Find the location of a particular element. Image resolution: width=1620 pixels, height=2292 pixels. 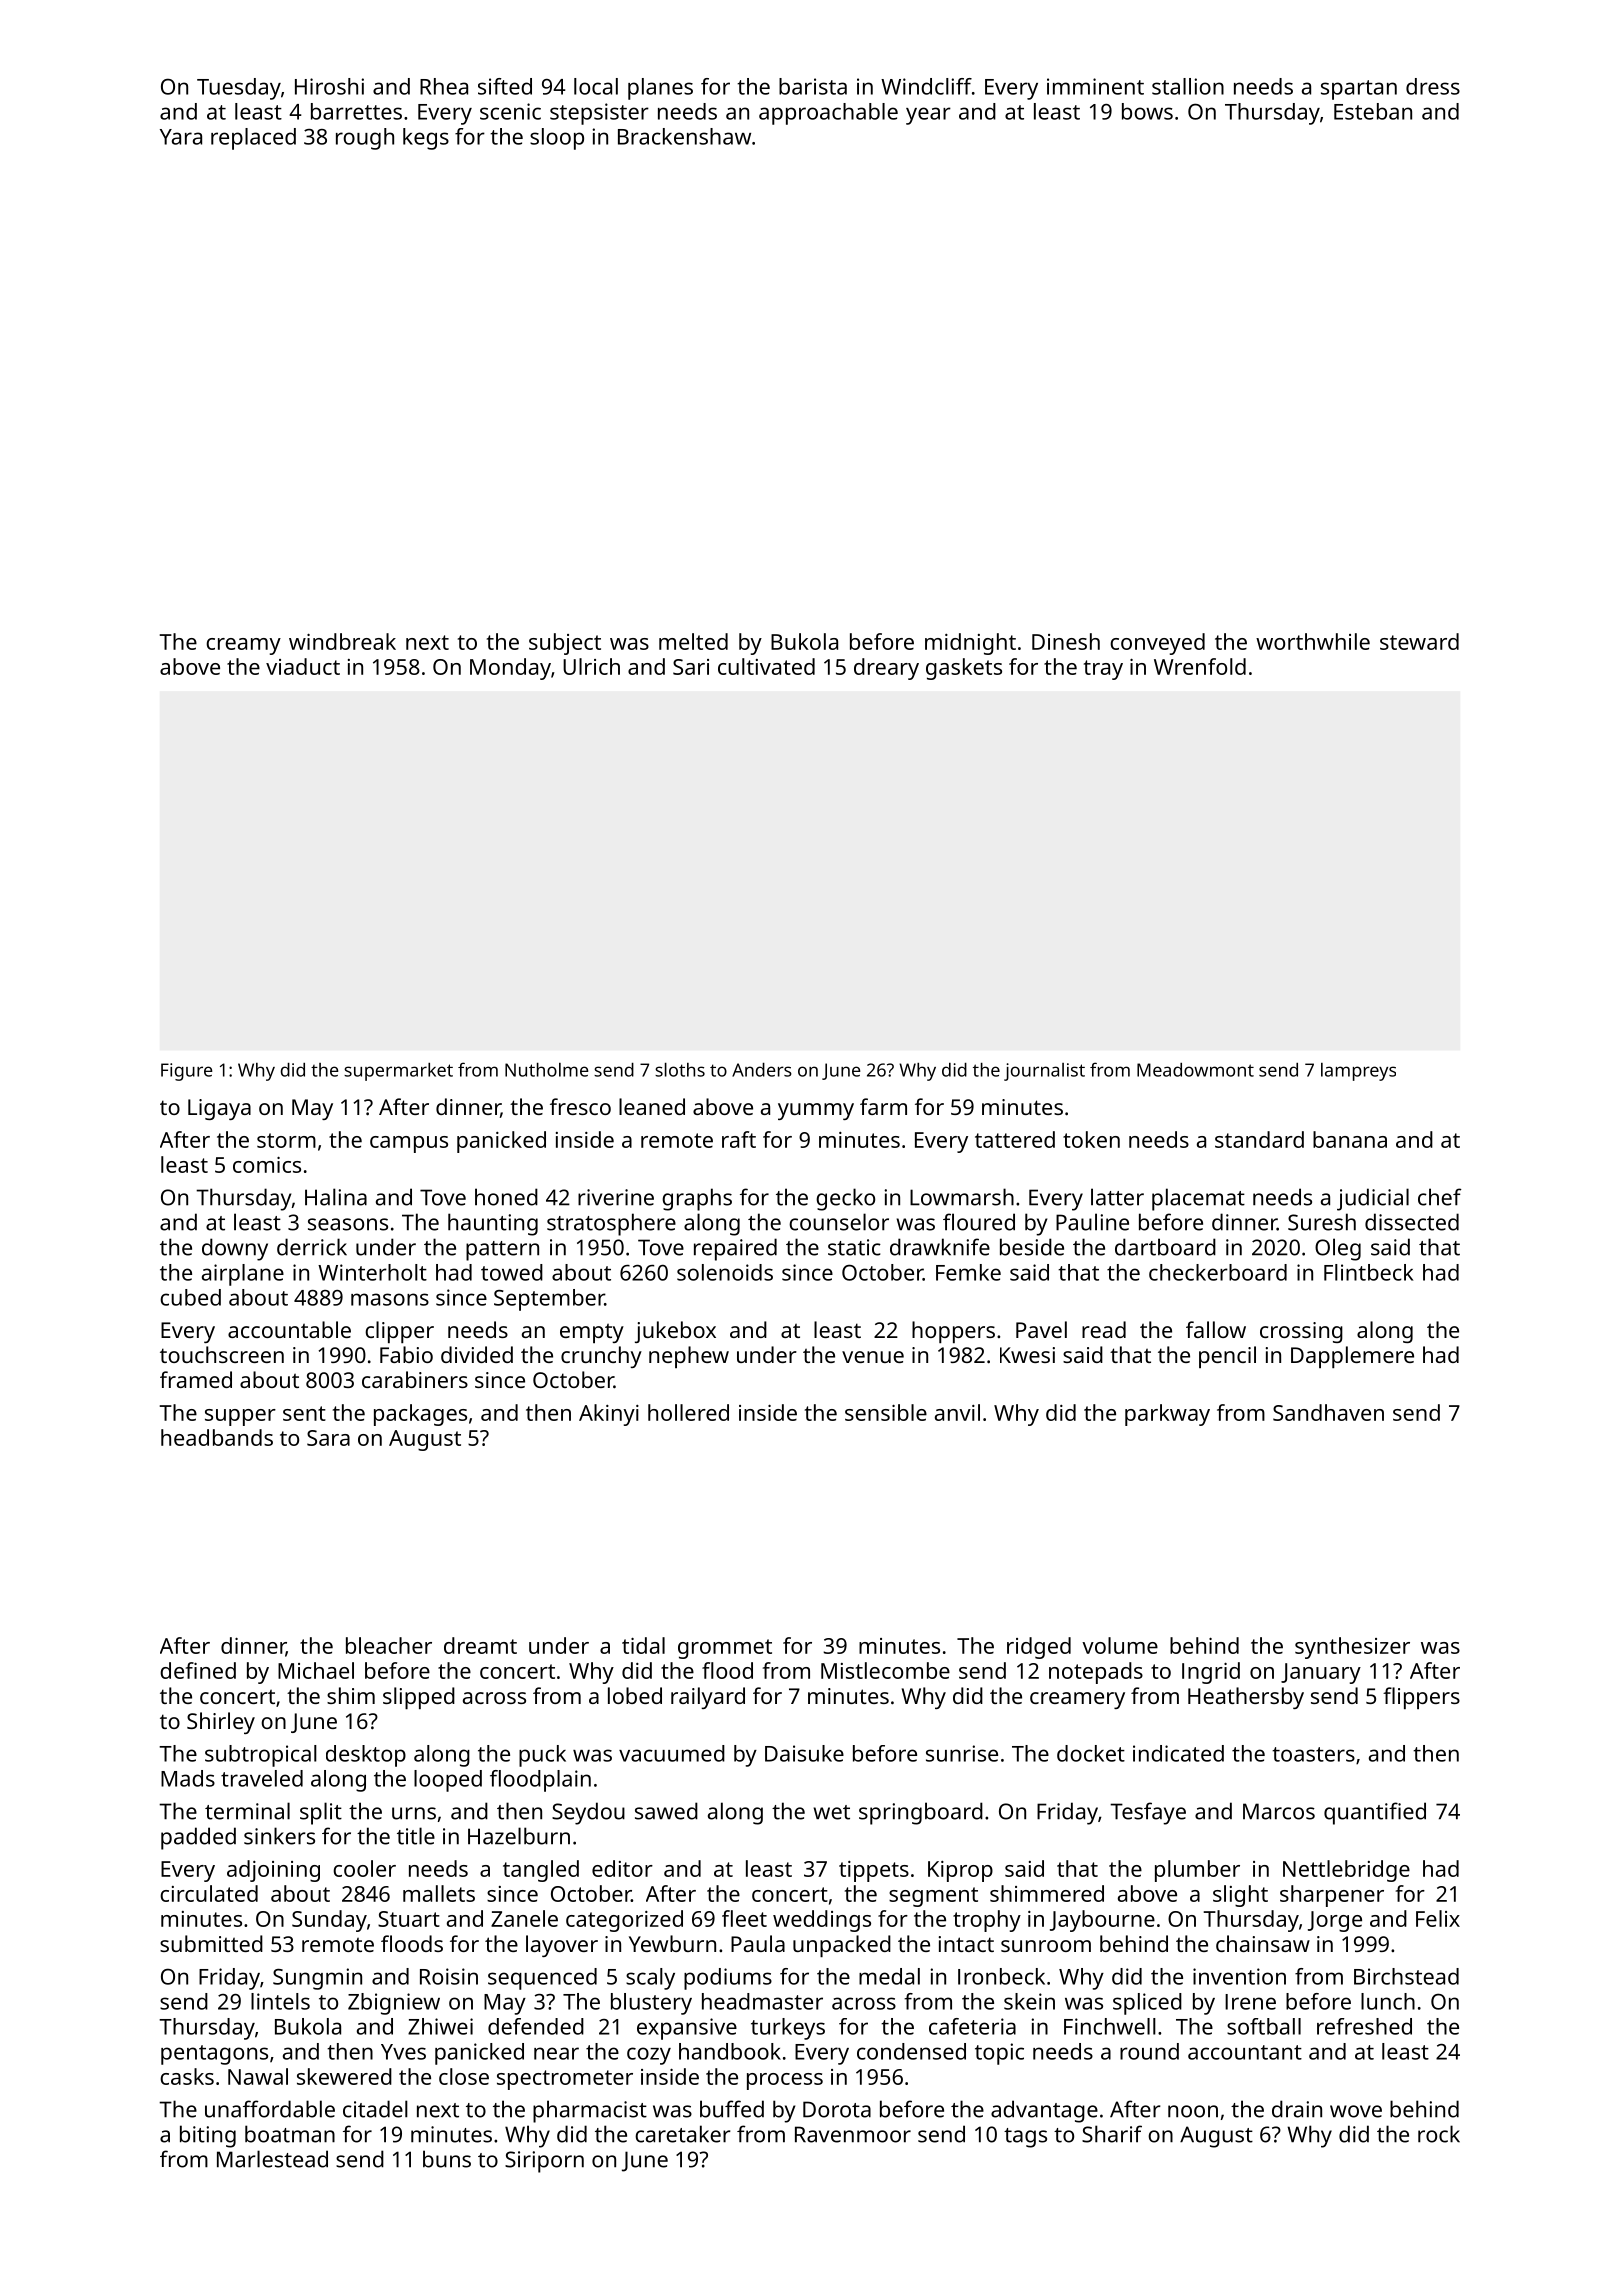

creamy is located at coordinates (243, 646).
